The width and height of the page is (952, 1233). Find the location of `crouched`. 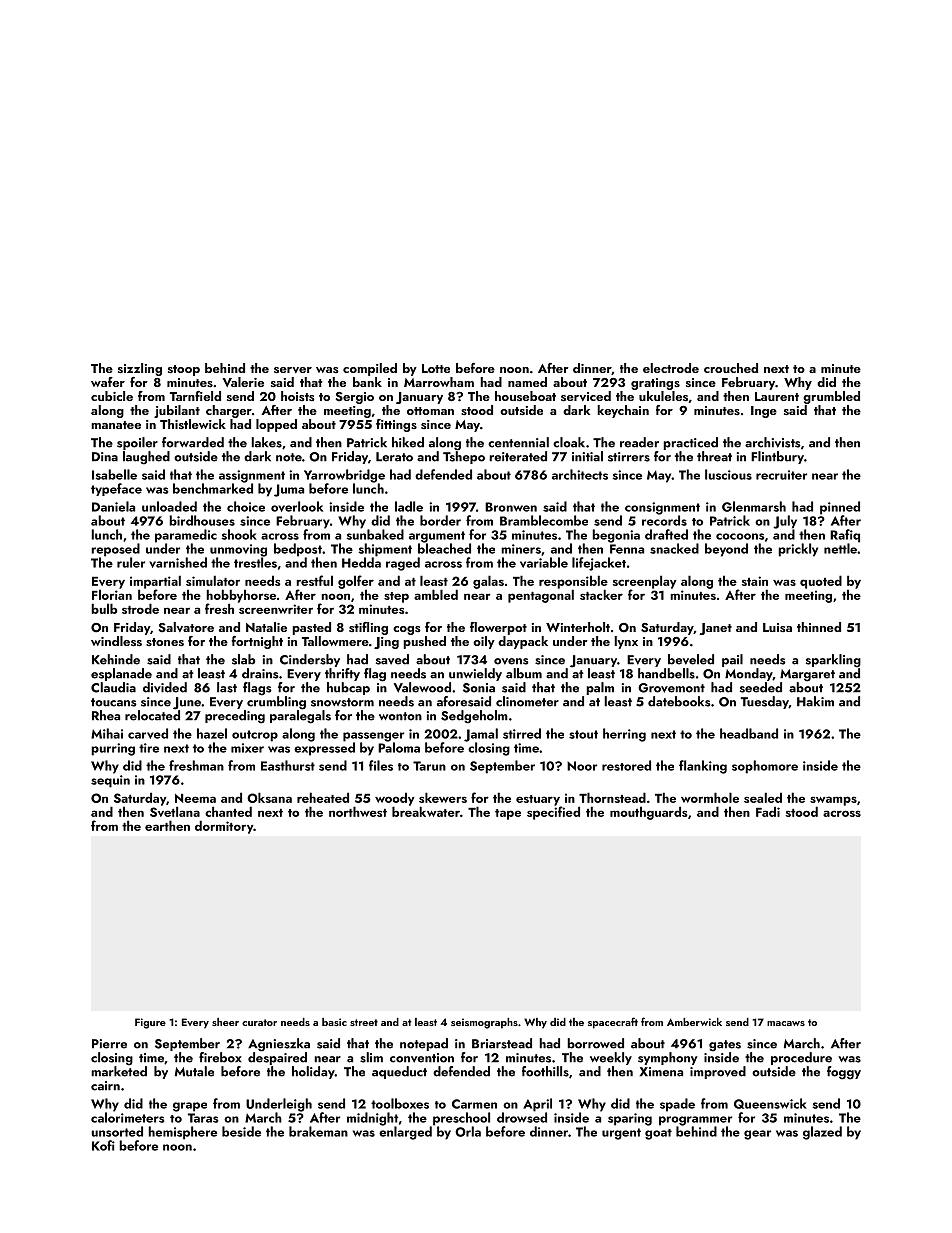

crouched is located at coordinates (731, 368).
